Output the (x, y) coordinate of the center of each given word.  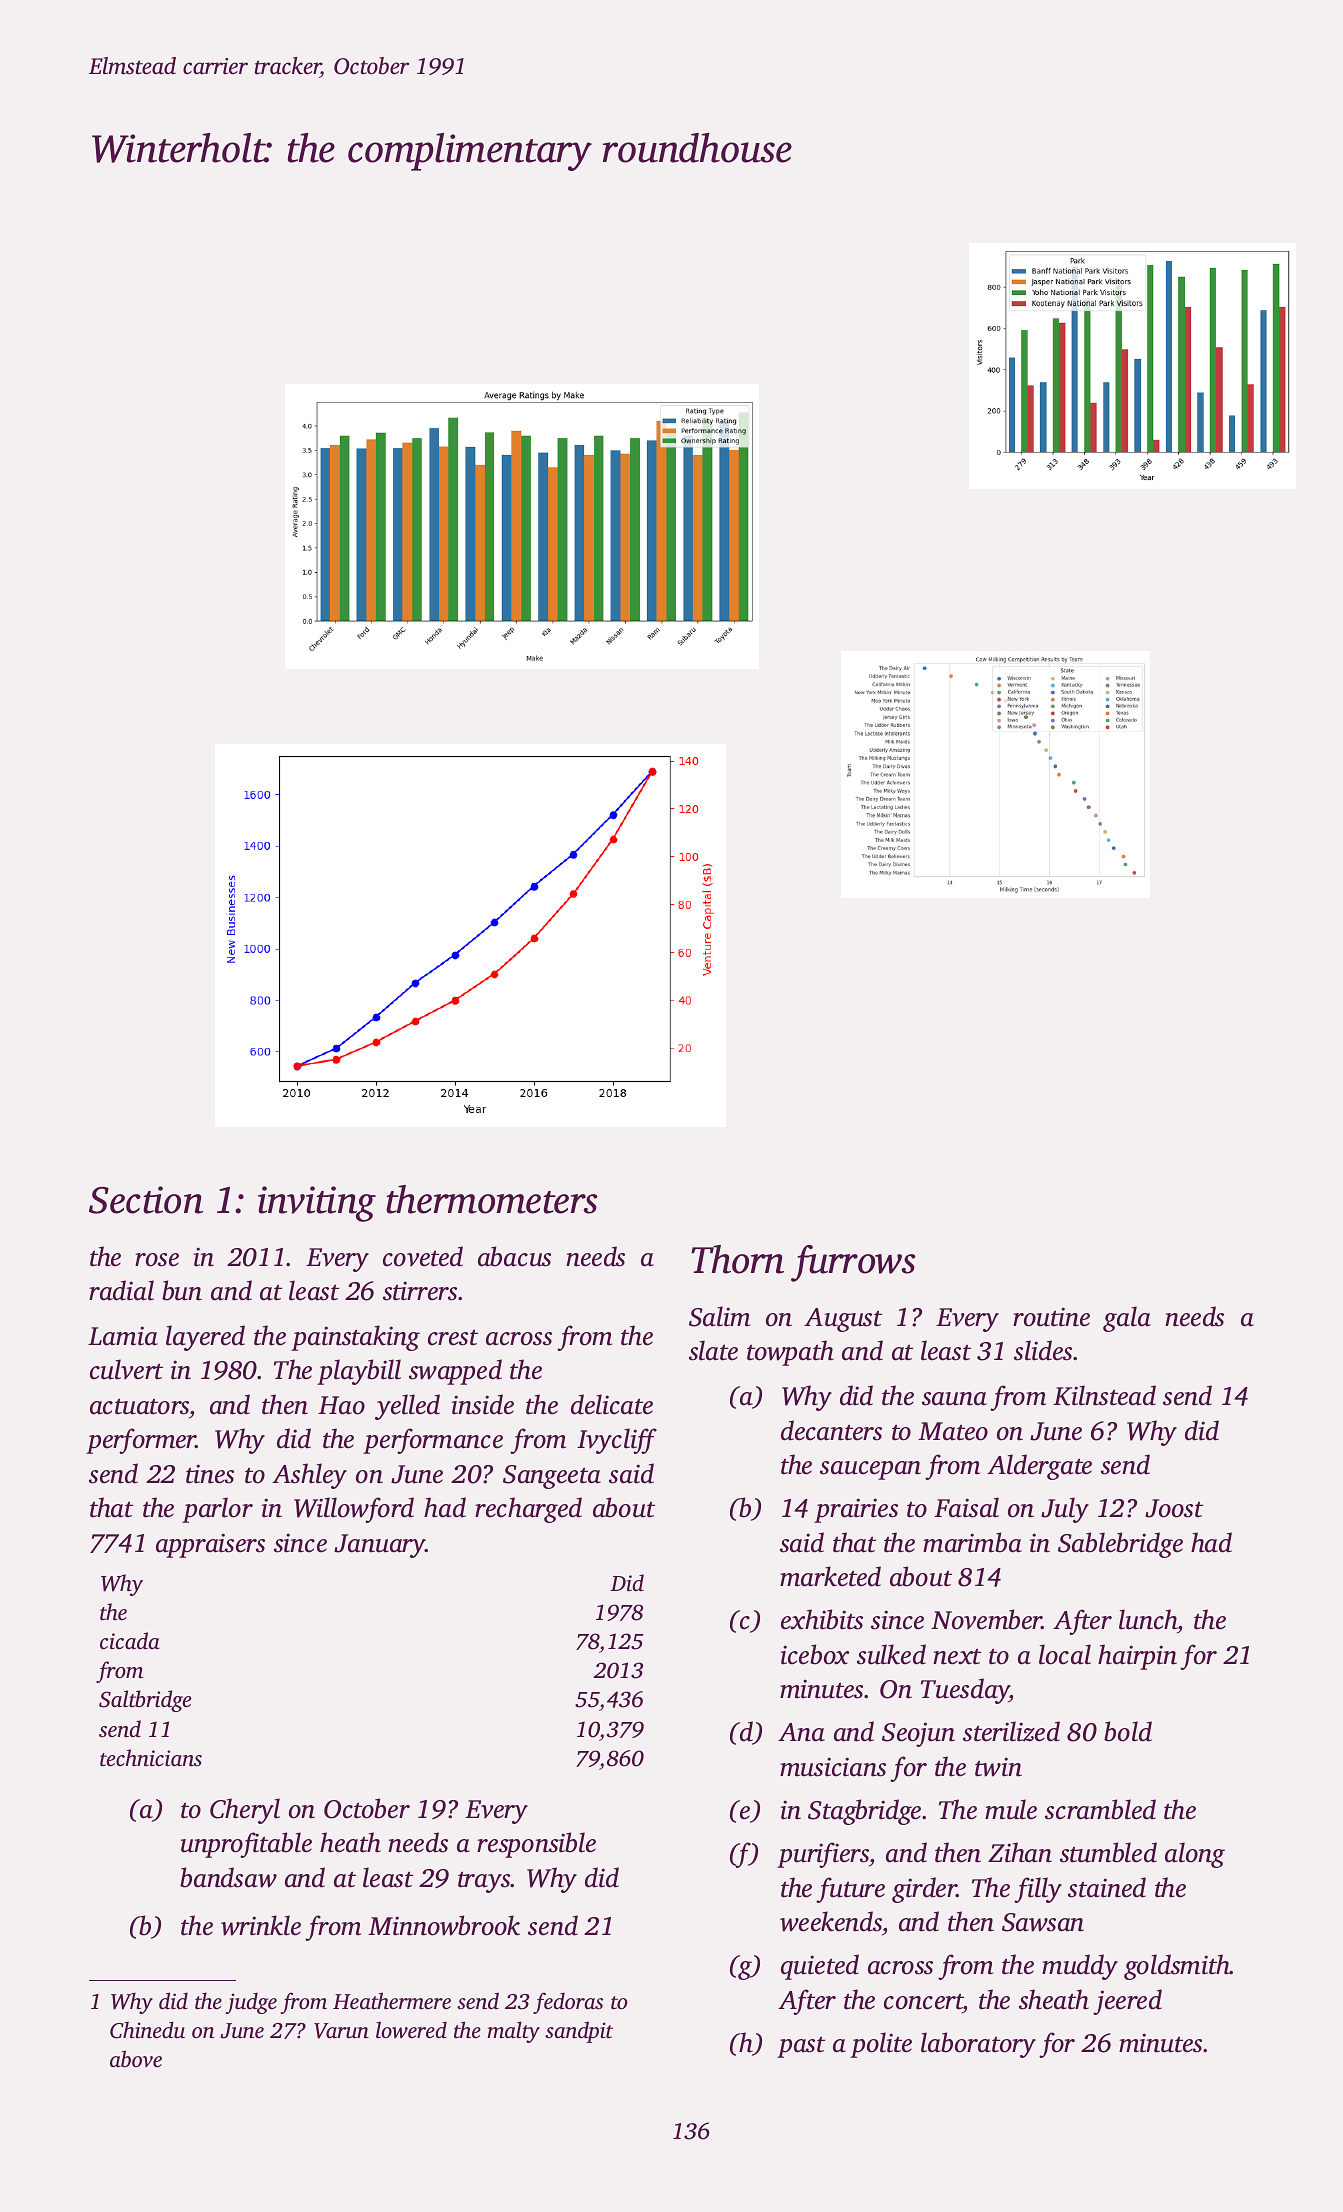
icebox (815, 1654)
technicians (151, 1757)
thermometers (492, 1199)
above (136, 2058)
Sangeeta (552, 1477)
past (801, 2047)
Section (146, 1200)
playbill (359, 1372)
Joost (1174, 1508)
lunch (1148, 1621)
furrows (853, 1263)
